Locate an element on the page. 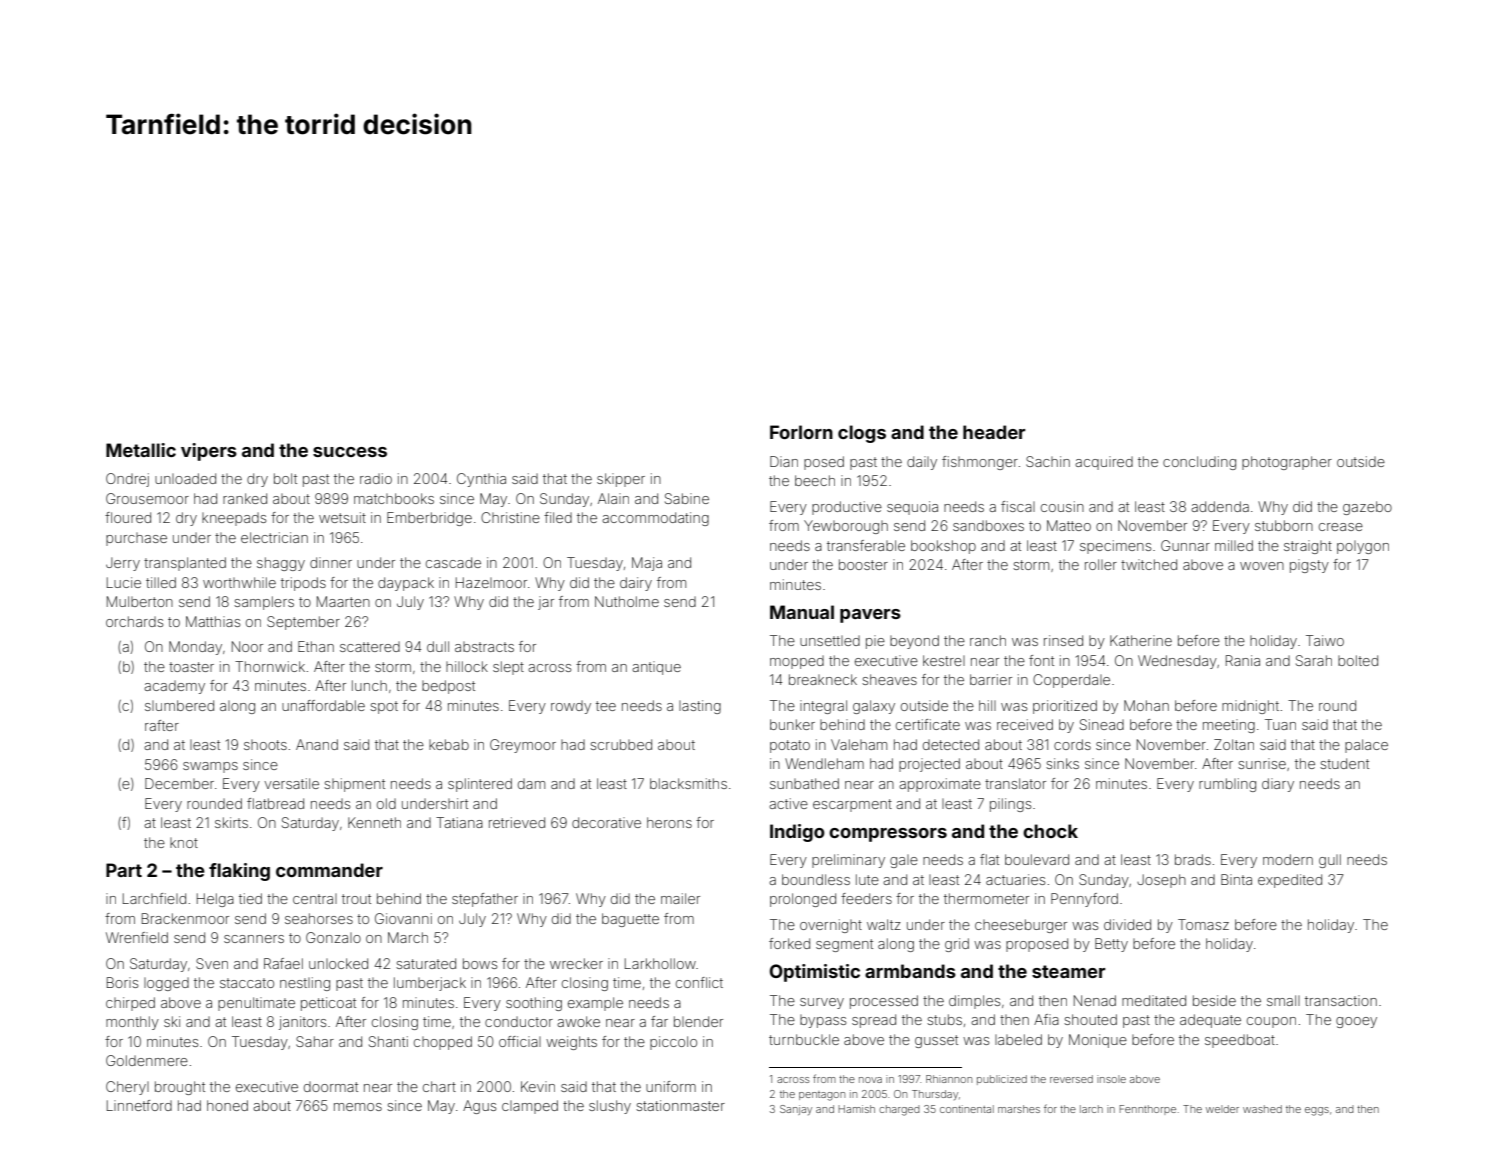 This page has height=1160, width=1502. Sahar is located at coordinates (315, 1041).
